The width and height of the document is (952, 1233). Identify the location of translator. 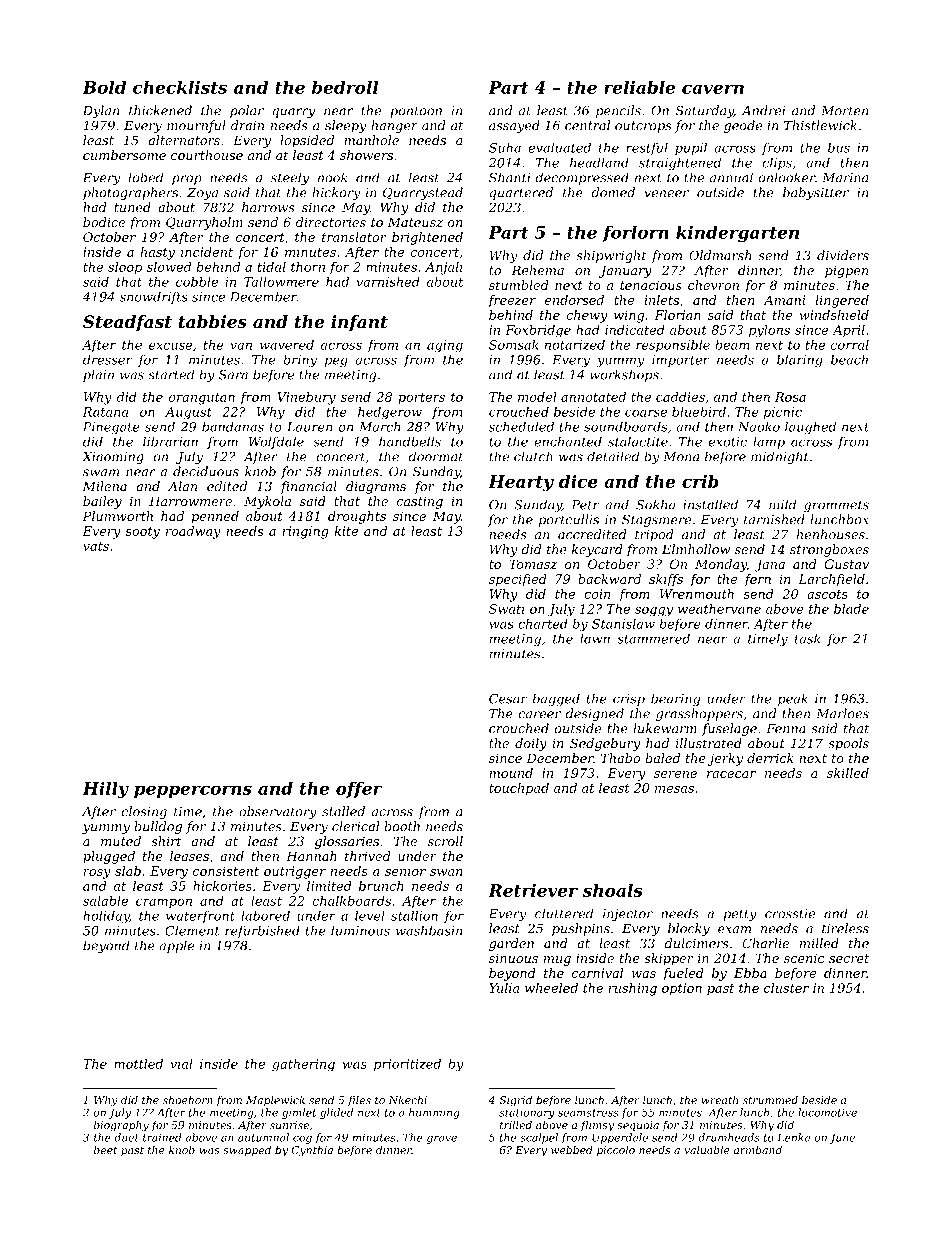
(354, 237).
